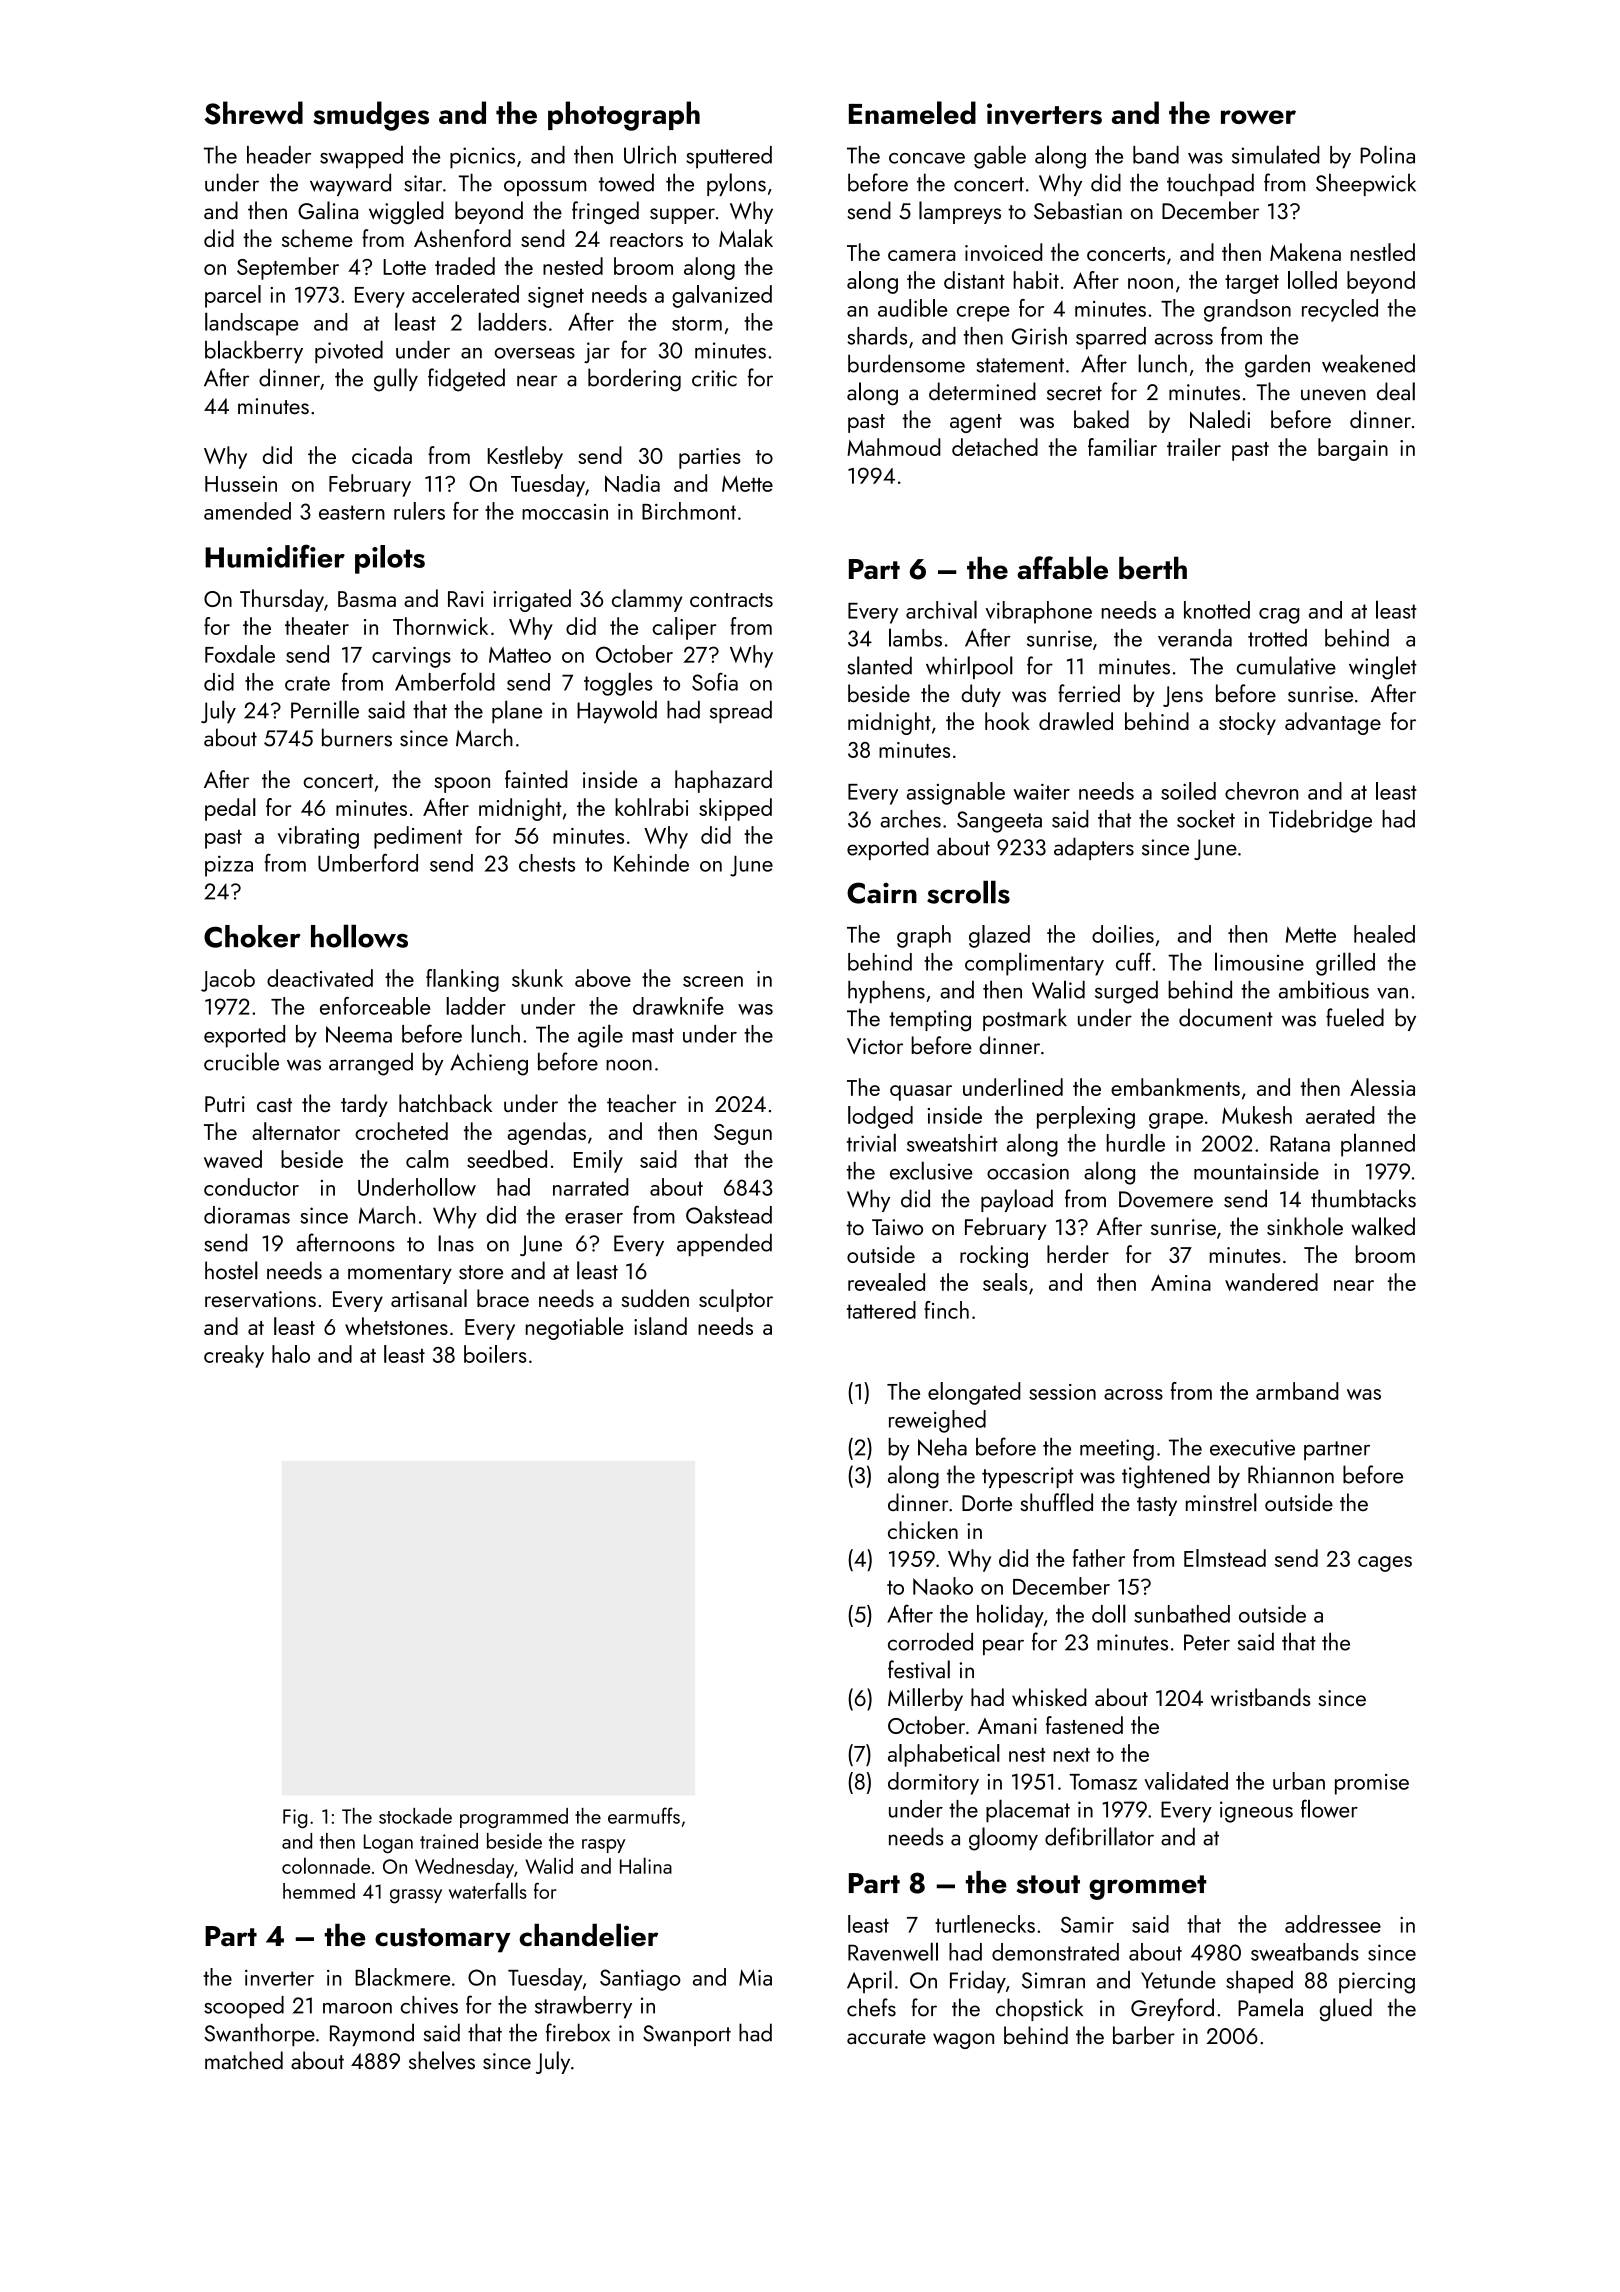 The width and height of the image is (1620, 2292). I want to click on boilers, so click(495, 1354).
